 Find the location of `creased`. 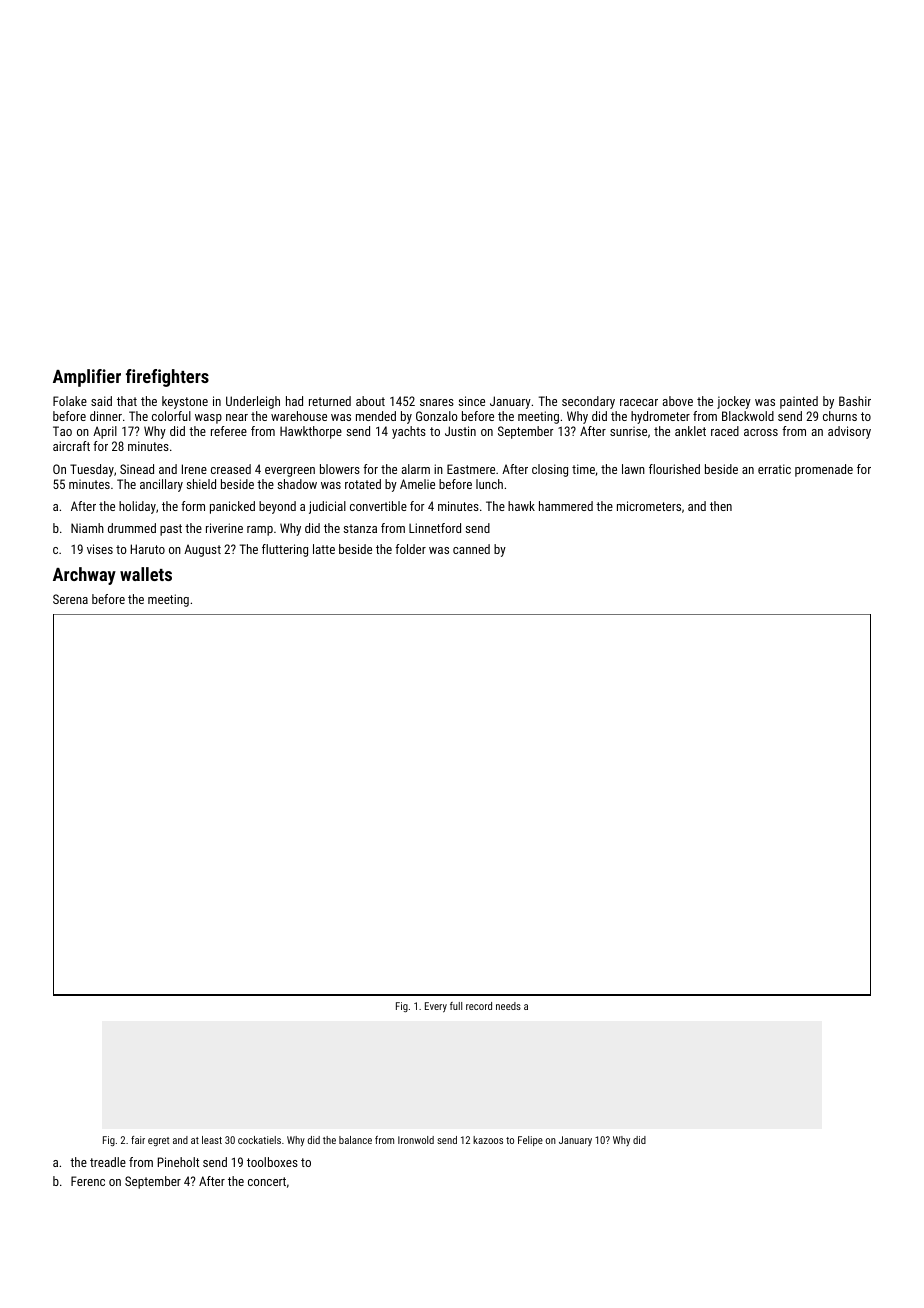

creased is located at coordinates (231, 469).
